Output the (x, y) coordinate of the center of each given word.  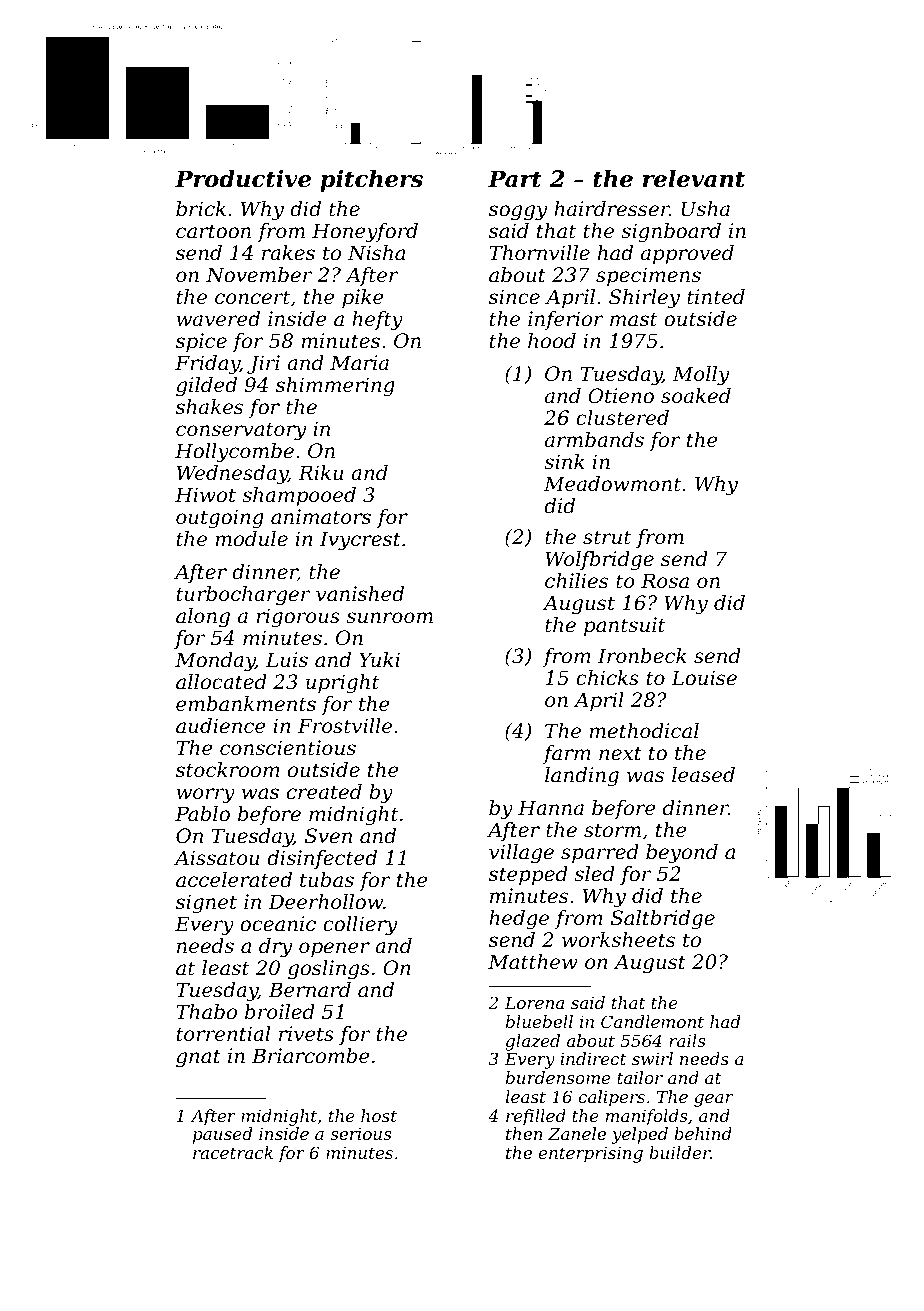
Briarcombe (311, 1056)
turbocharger (243, 596)
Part (515, 179)
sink (564, 461)
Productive (243, 179)
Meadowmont (612, 484)
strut (607, 537)
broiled (280, 1012)
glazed (532, 1042)
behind (703, 1133)
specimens (648, 276)
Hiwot (205, 495)
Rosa (665, 581)
